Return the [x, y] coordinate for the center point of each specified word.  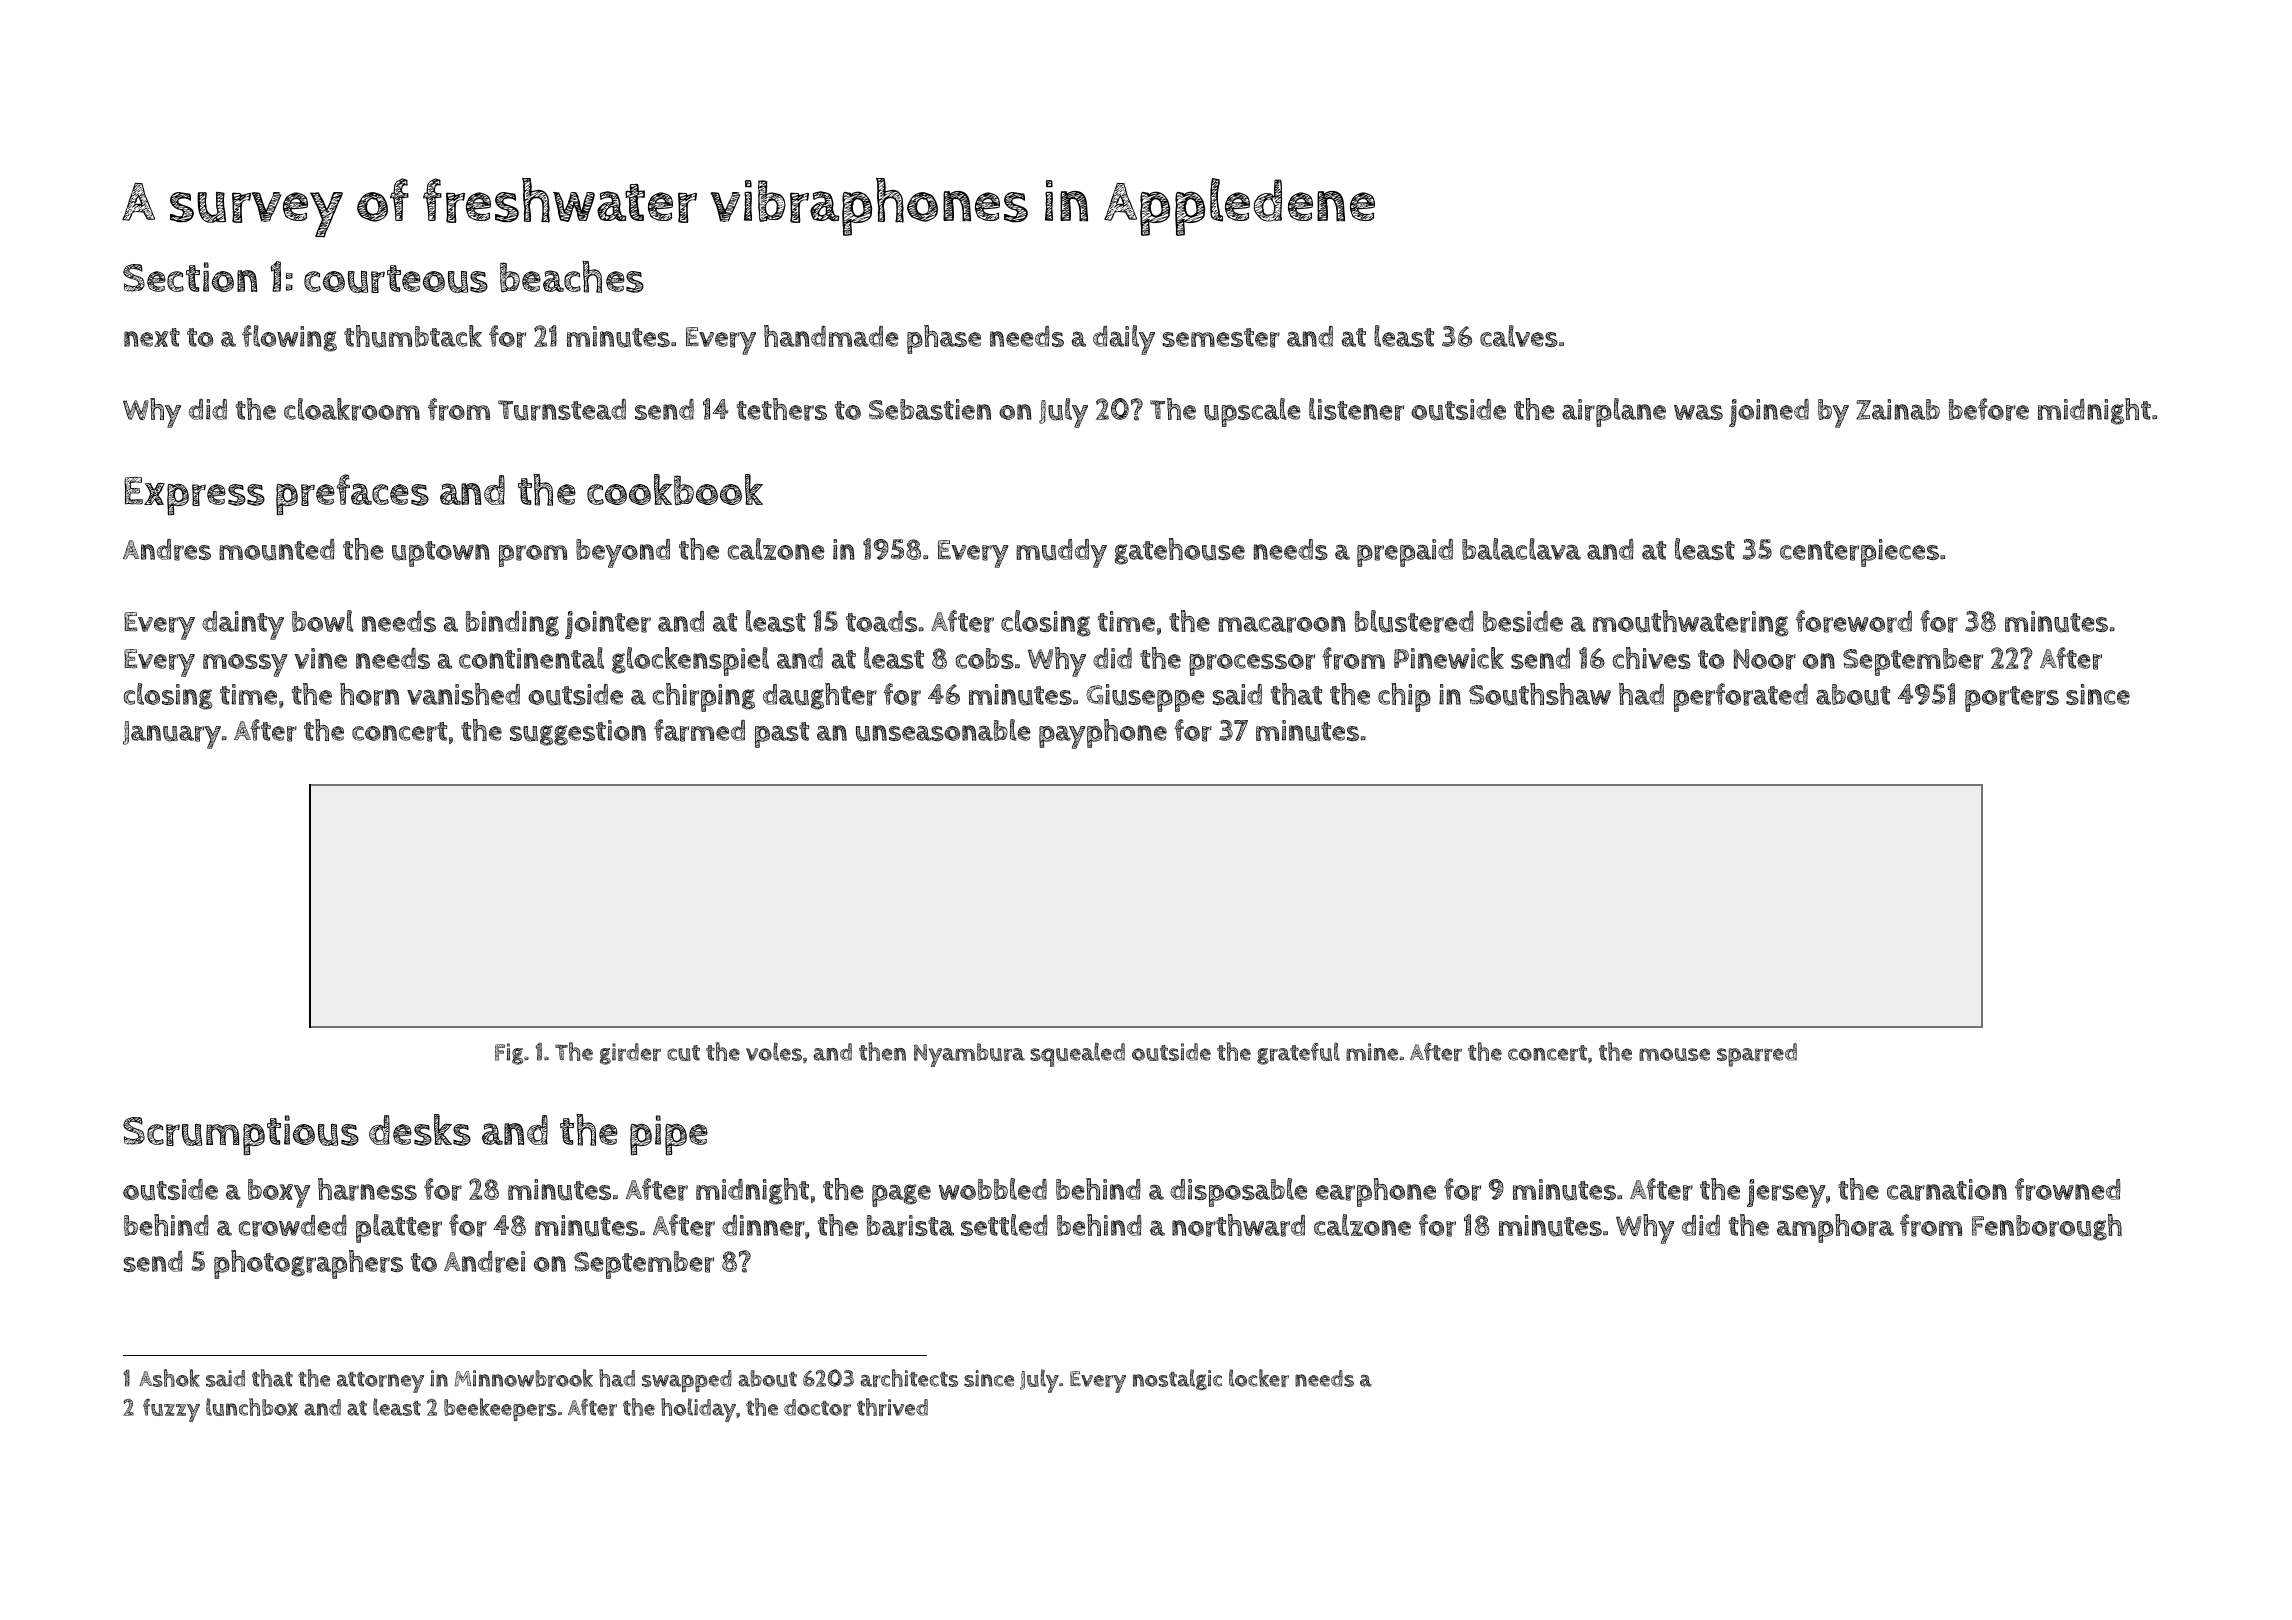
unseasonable [943, 730]
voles [774, 1051]
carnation [1947, 1190]
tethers [782, 409]
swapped [687, 1381]
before [1989, 409]
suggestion [578, 733]
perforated [1741, 697]
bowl [323, 621]
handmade [831, 336]
